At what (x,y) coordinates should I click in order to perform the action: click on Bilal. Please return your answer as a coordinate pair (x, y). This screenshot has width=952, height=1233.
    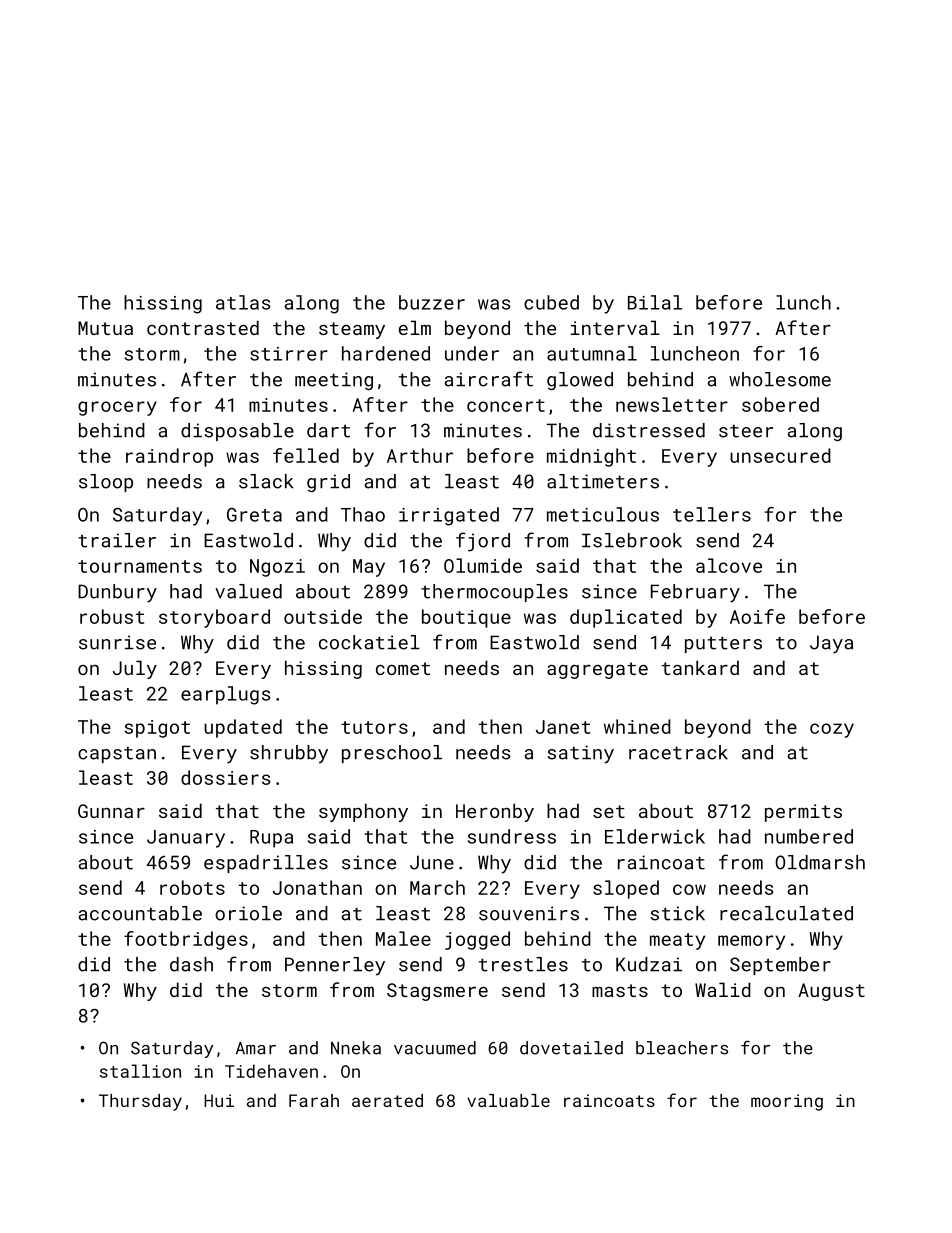
    Looking at the image, I should click on (655, 302).
